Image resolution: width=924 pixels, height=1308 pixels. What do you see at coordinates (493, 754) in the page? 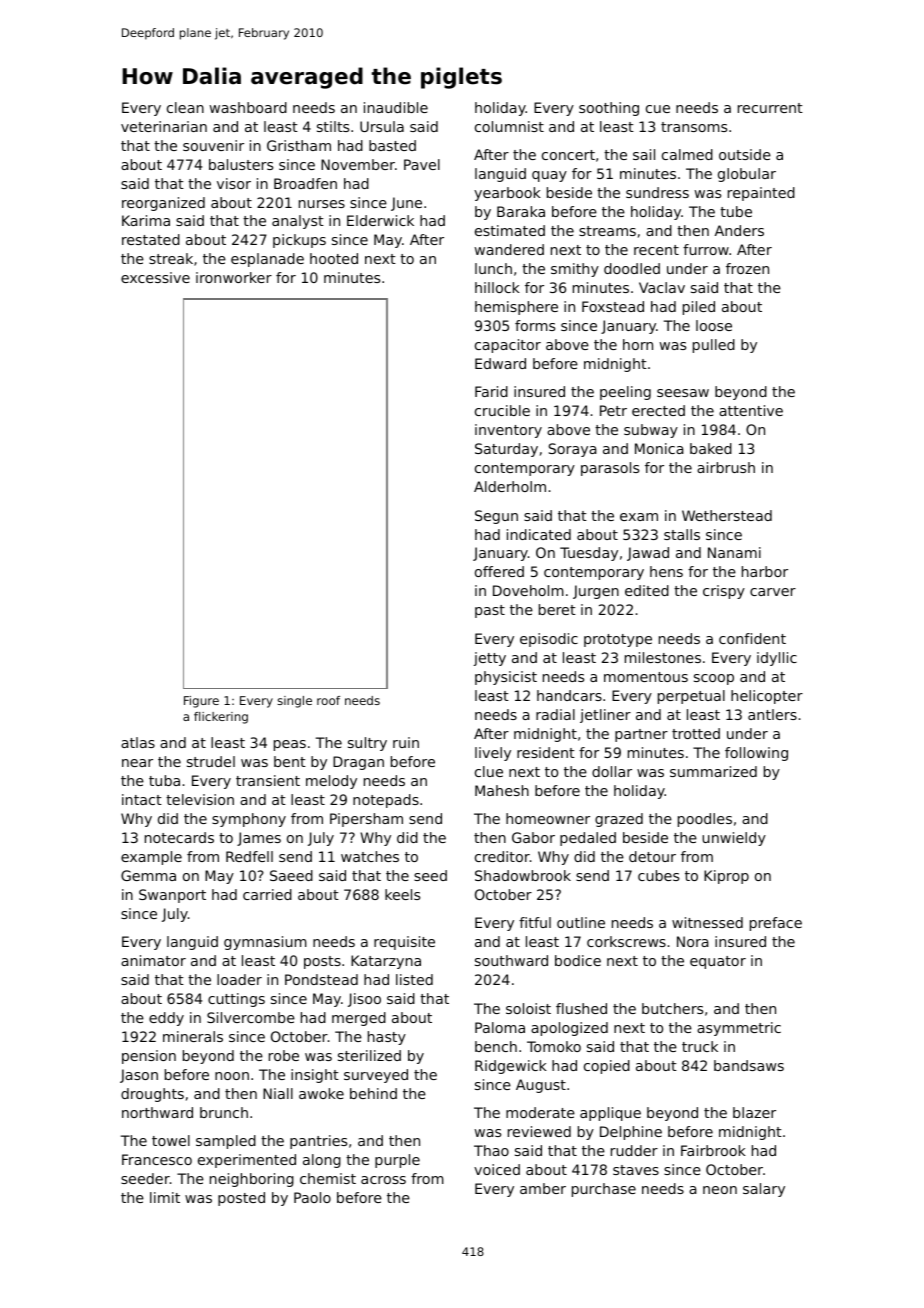
I see `lively` at bounding box center [493, 754].
